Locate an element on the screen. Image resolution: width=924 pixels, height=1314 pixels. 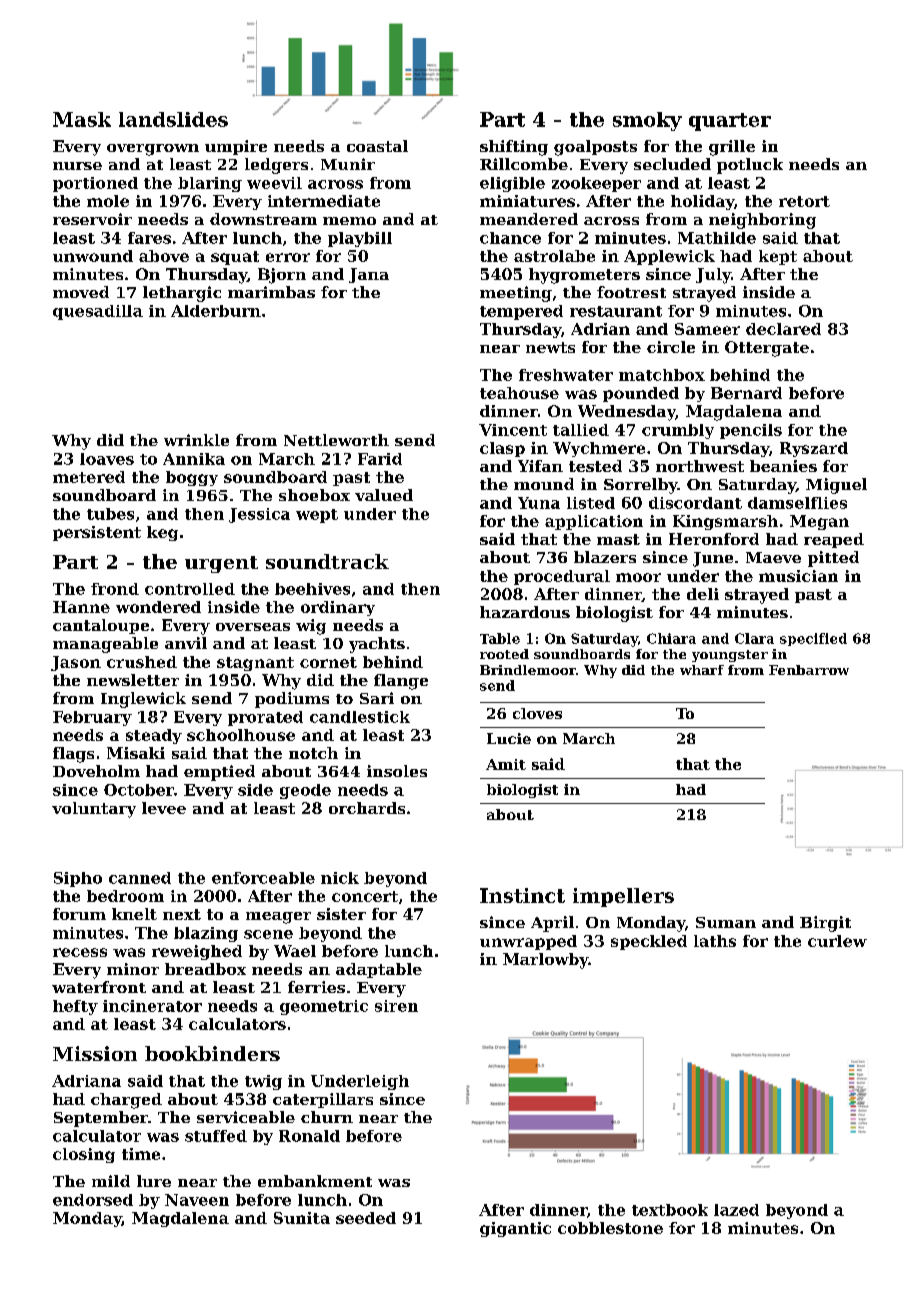
Sunita is located at coordinates (302, 1218).
